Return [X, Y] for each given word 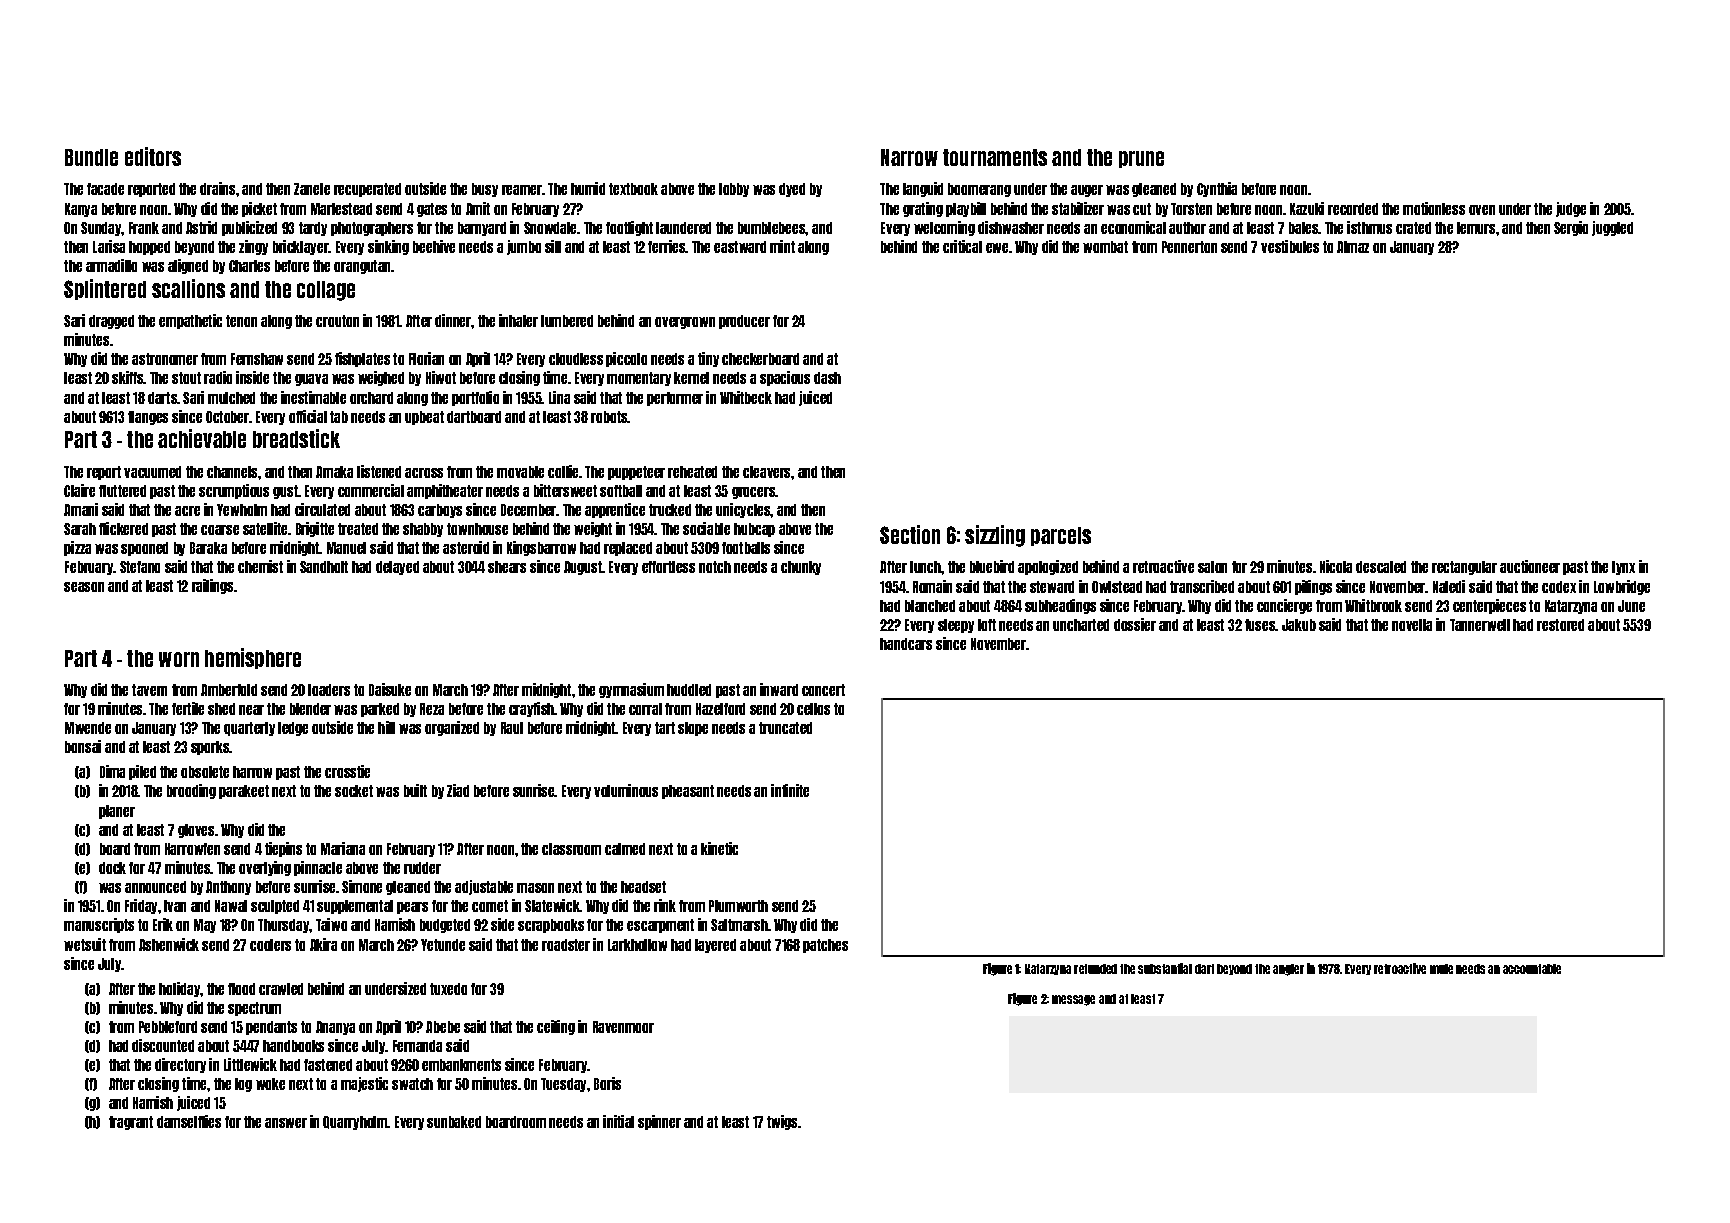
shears [507, 567]
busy [485, 190]
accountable [1532, 969]
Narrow [909, 157]
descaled [1381, 567]
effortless [668, 567]
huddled [689, 690]
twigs [783, 1122]
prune [1141, 159]
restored [1560, 625]
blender [310, 709]
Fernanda [417, 1046]
